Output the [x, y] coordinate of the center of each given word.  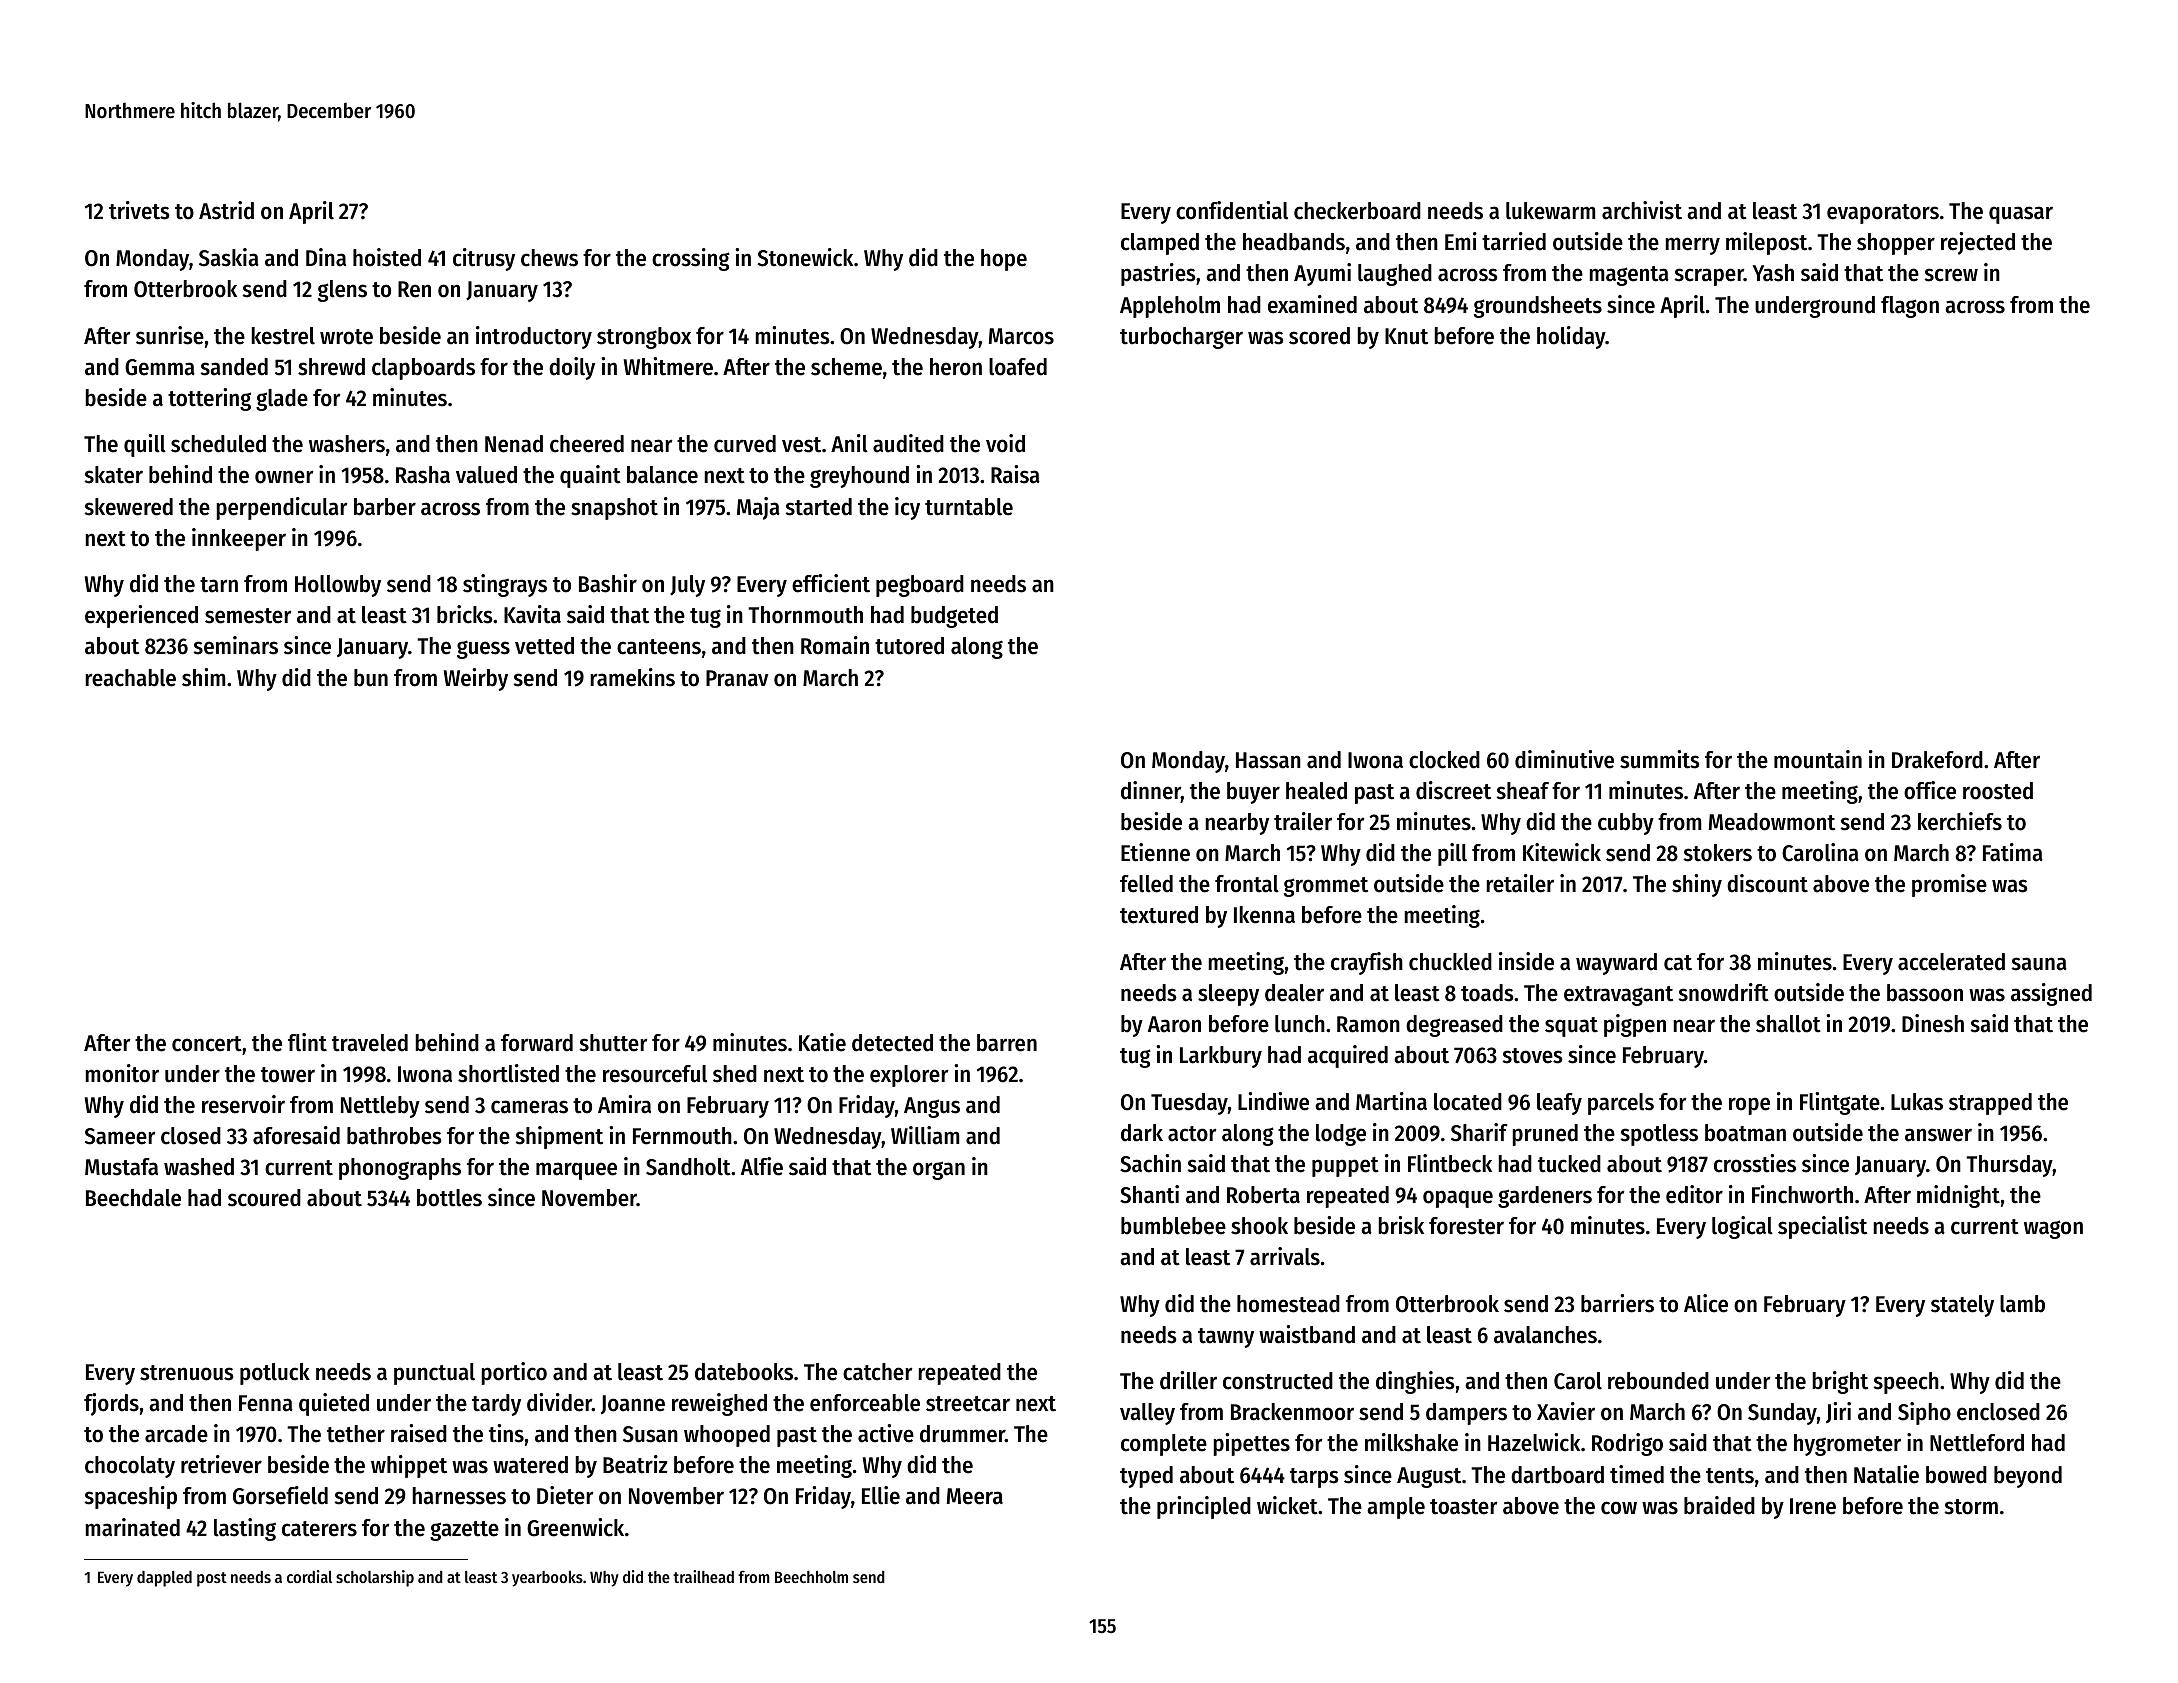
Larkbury [1221, 1057]
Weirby [476, 679]
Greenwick [575, 1527]
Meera [975, 1496]
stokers [1718, 853]
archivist [1642, 210]
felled [1146, 884]
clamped [1160, 244]
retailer [1520, 883]
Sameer [120, 1136]
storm [1971, 1507]
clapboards [423, 369]
